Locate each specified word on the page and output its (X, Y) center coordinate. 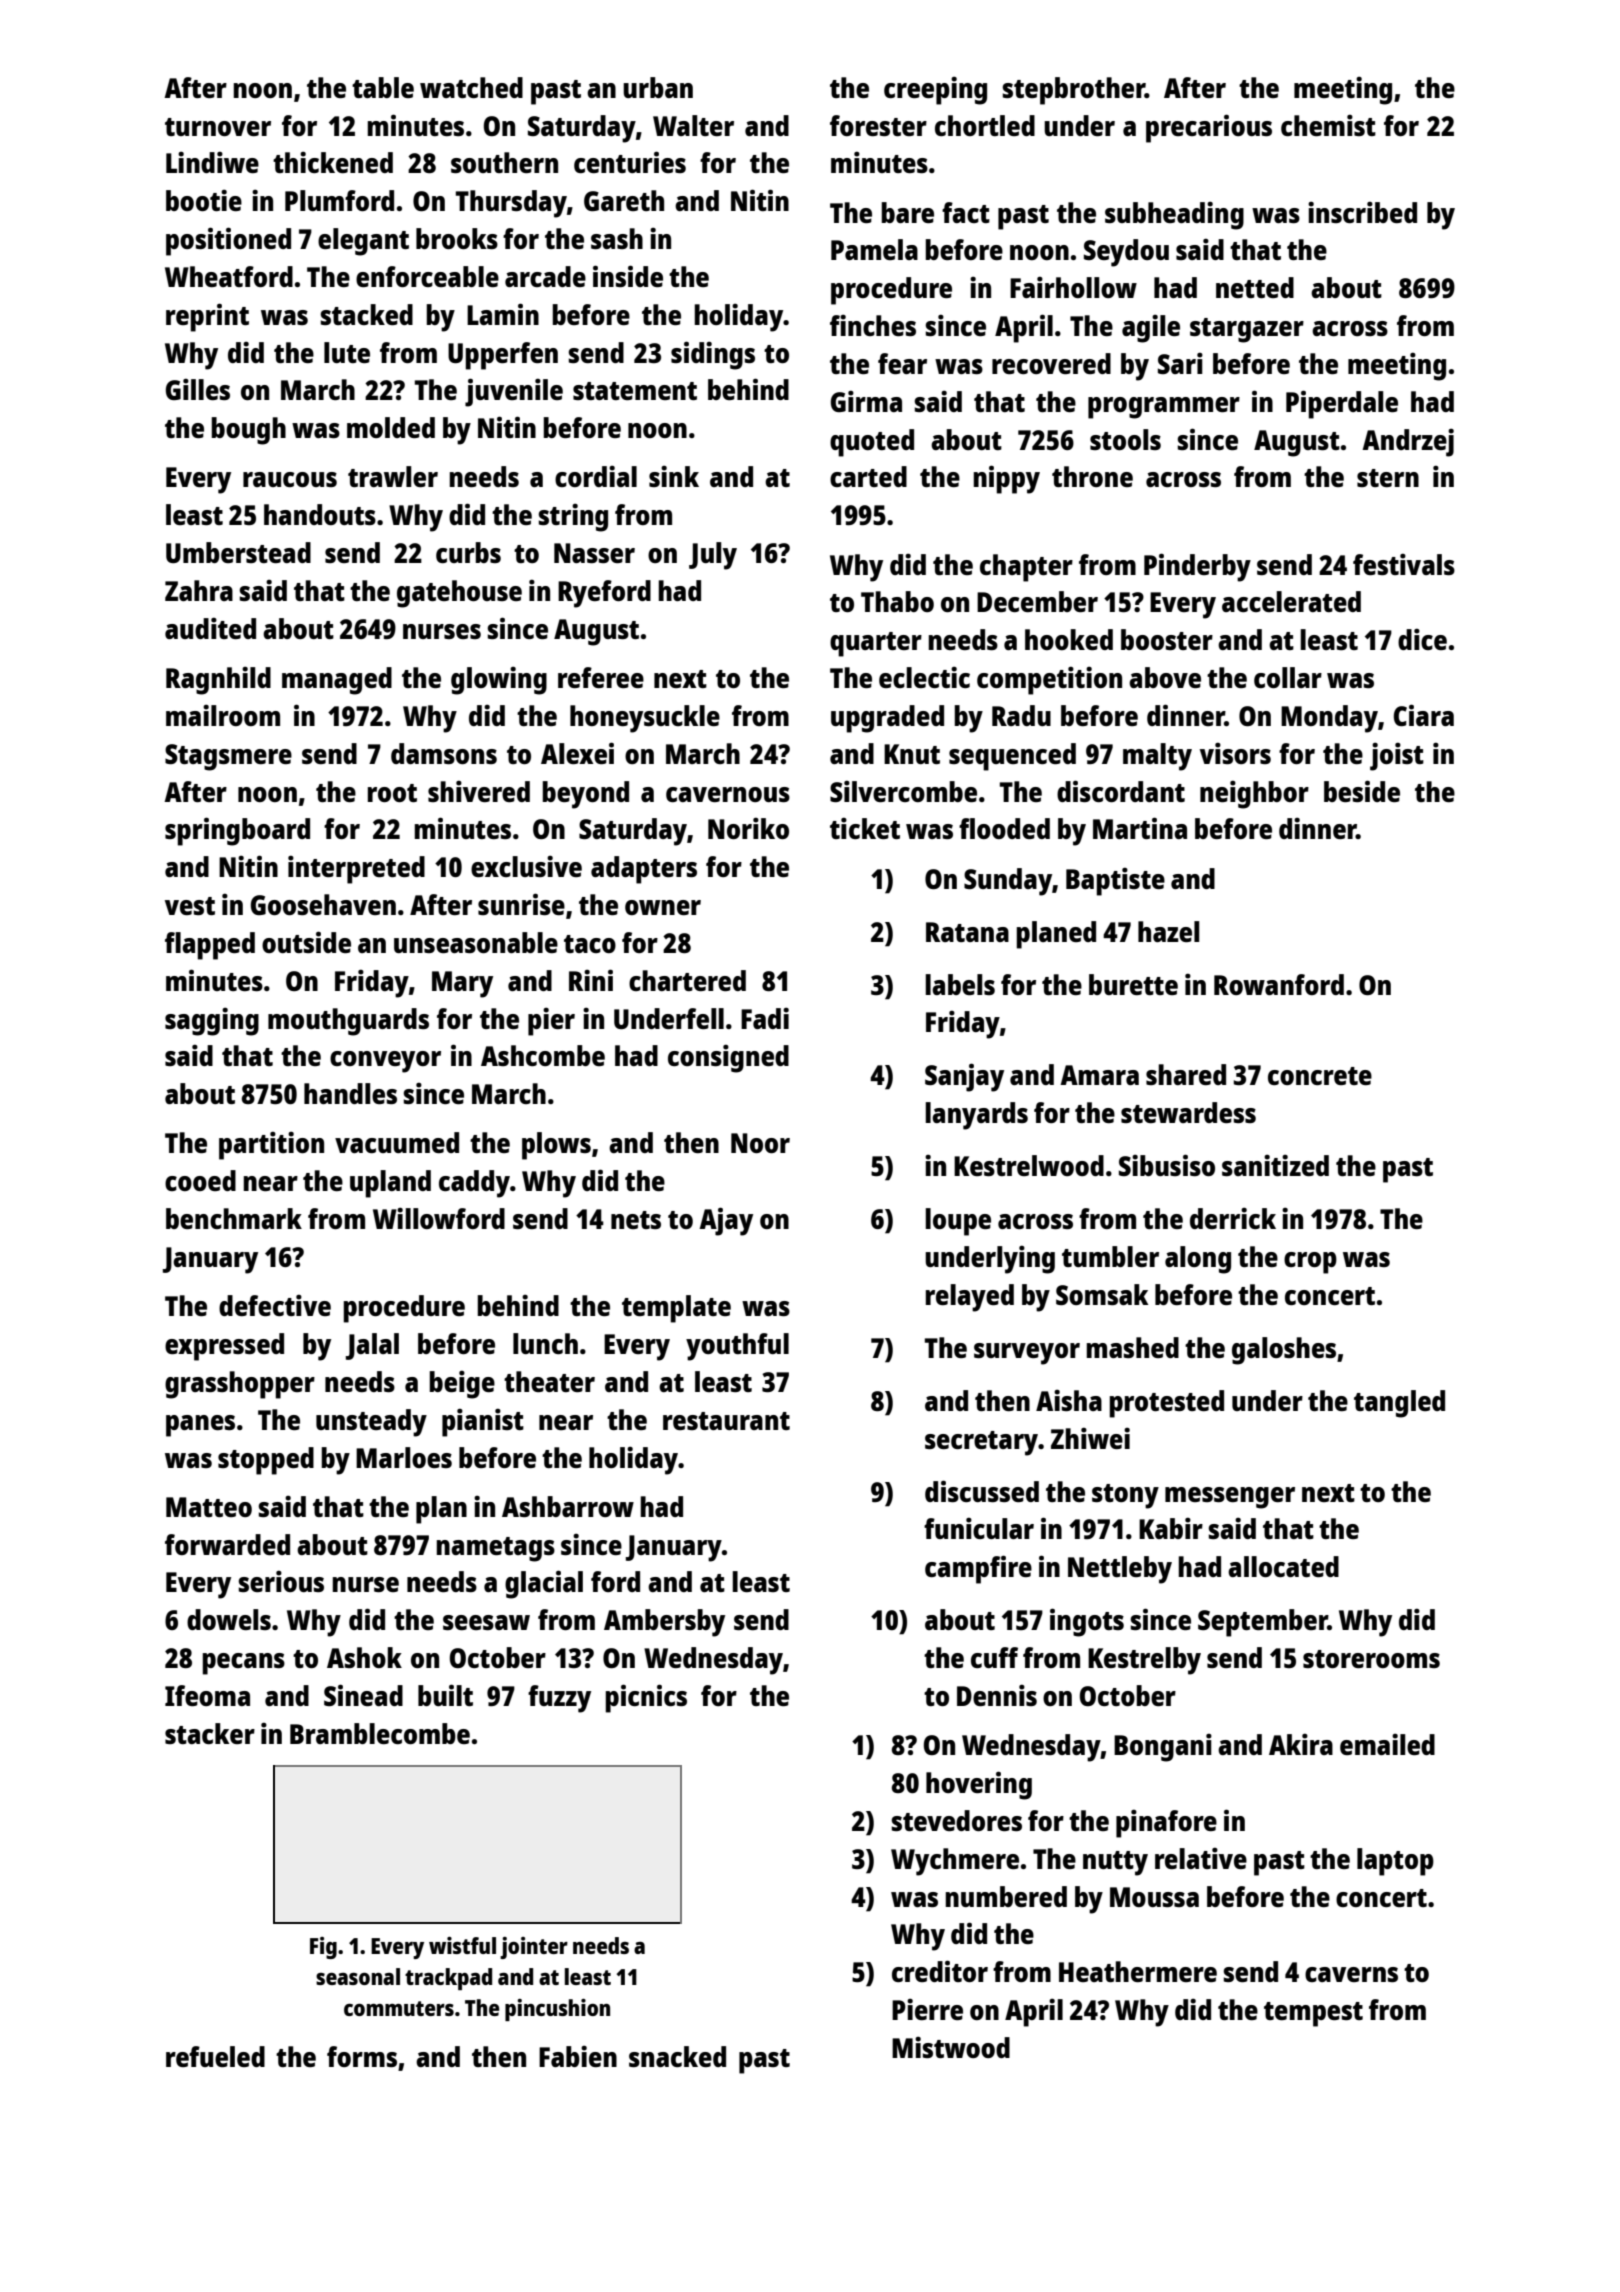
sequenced (1012, 757)
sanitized (1275, 1165)
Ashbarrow (568, 1506)
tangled (1399, 1404)
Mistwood (951, 2047)
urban (658, 87)
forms (362, 2056)
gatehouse (459, 594)
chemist (1328, 125)
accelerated (1291, 601)
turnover (218, 127)
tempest (1313, 2014)
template (676, 1309)
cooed (200, 1180)
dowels (229, 1619)
